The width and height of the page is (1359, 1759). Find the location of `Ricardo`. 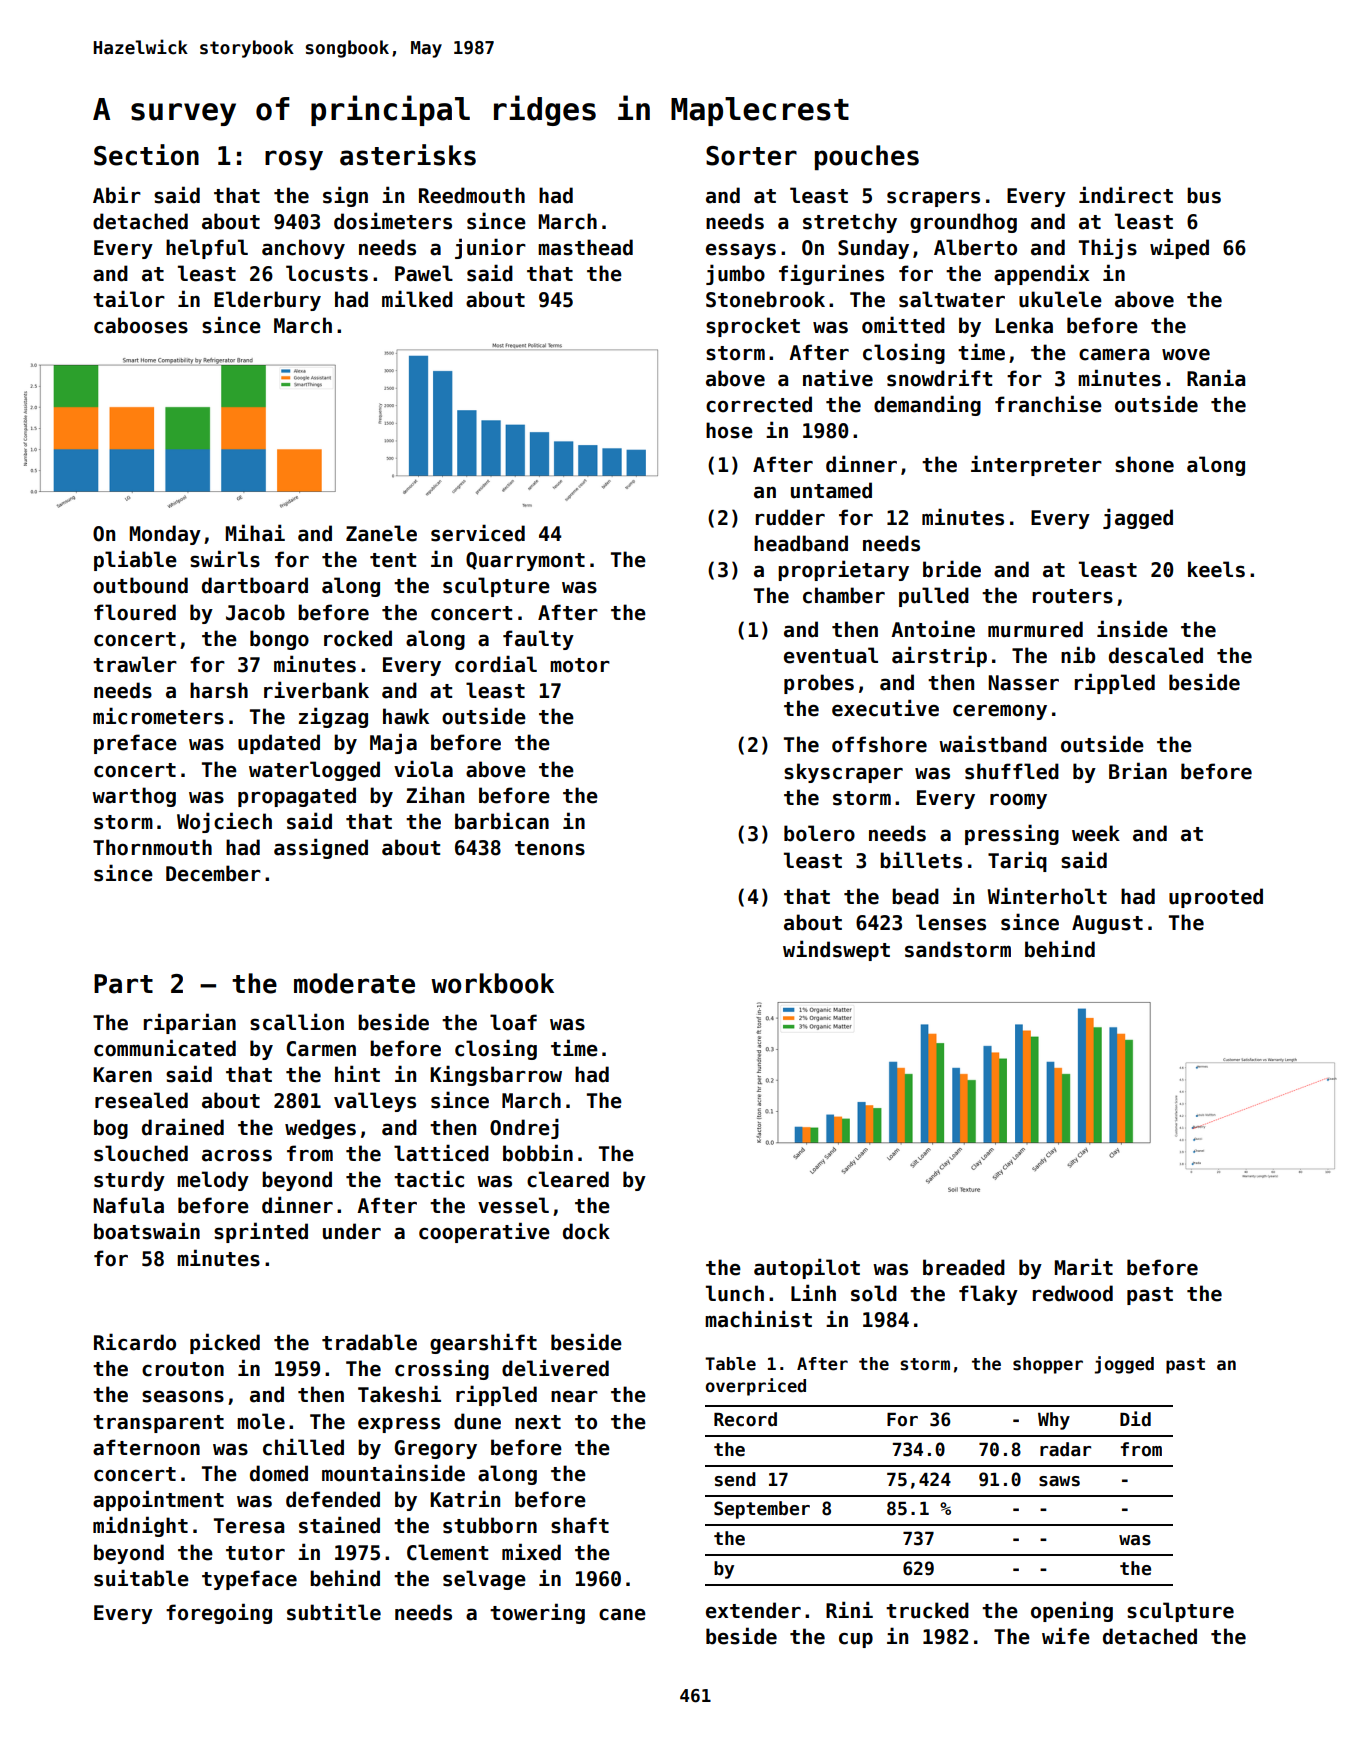

Ricardo is located at coordinates (135, 1342).
